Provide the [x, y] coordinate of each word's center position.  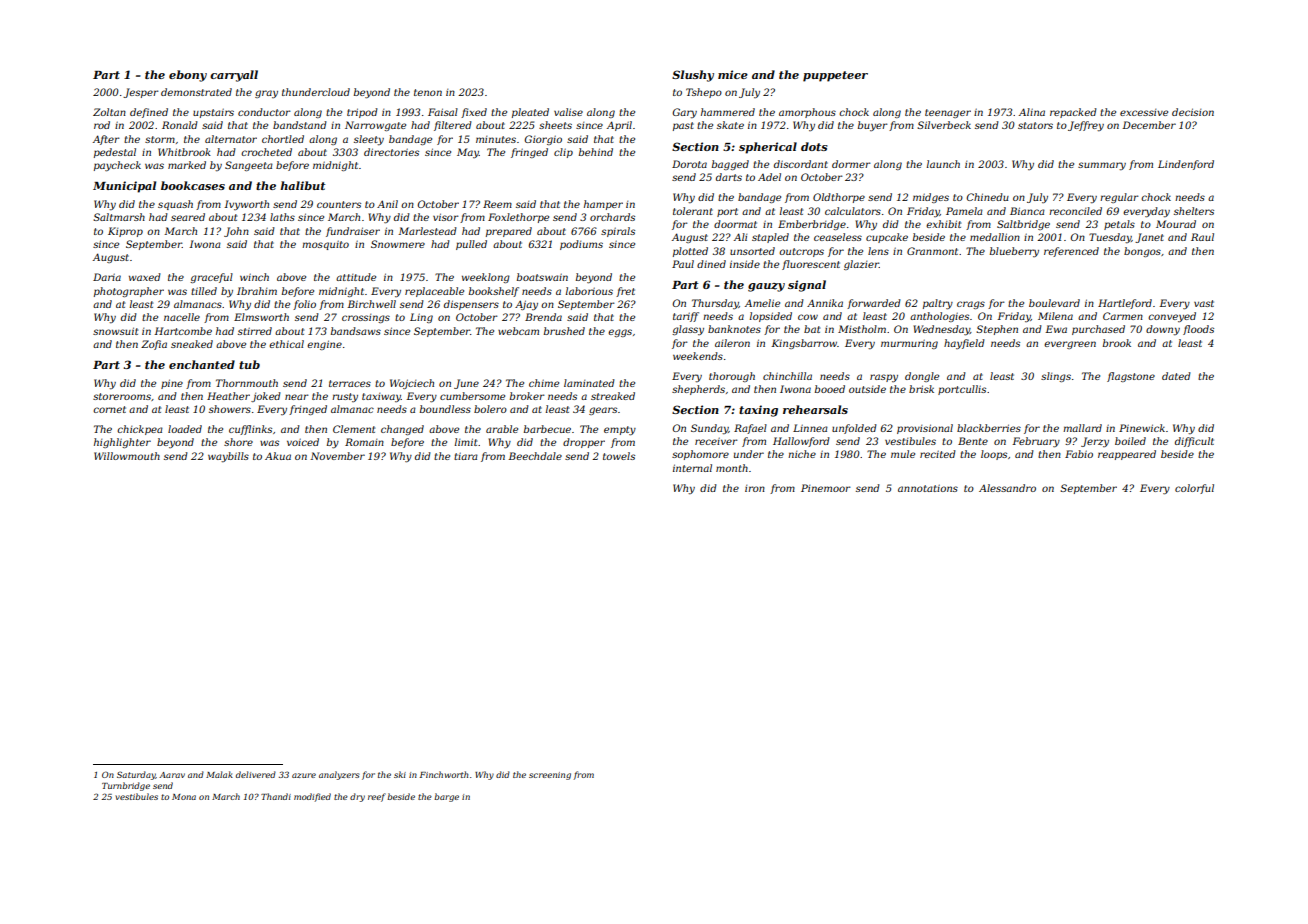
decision [1193, 112]
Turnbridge [126, 786]
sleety [369, 140]
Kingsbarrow [804, 344]
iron [755, 488]
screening [550, 776]
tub [249, 364]
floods [1198, 330]
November [337, 456]
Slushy [693, 76]
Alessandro [1007, 488]
